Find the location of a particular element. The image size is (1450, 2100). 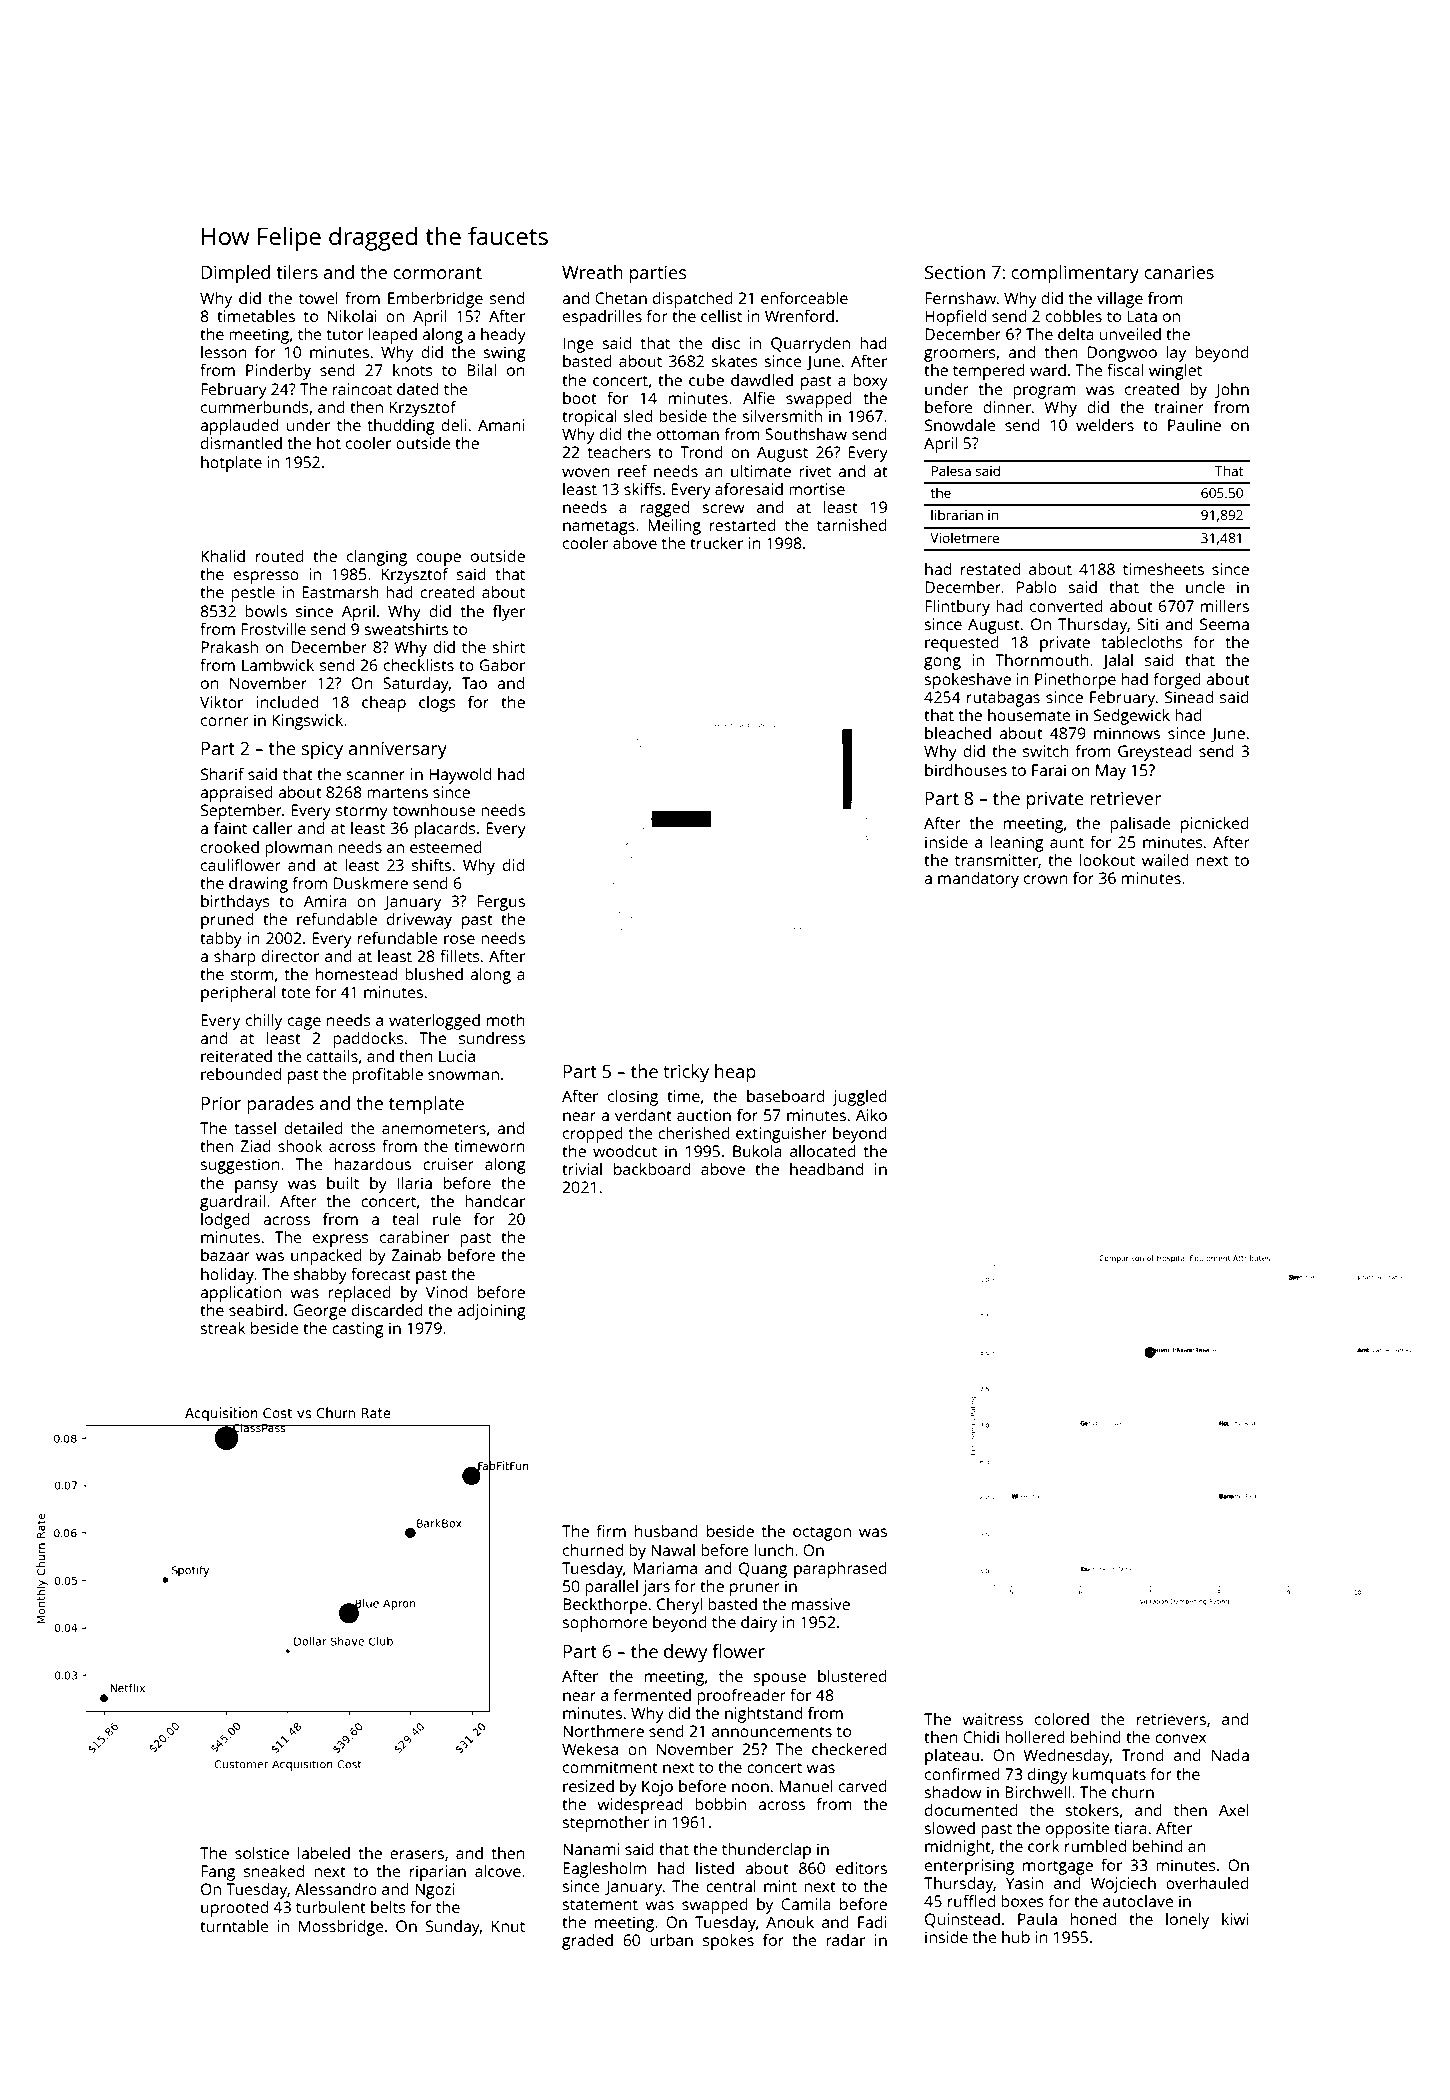

adjoining is located at coordinates (491, 1312).
